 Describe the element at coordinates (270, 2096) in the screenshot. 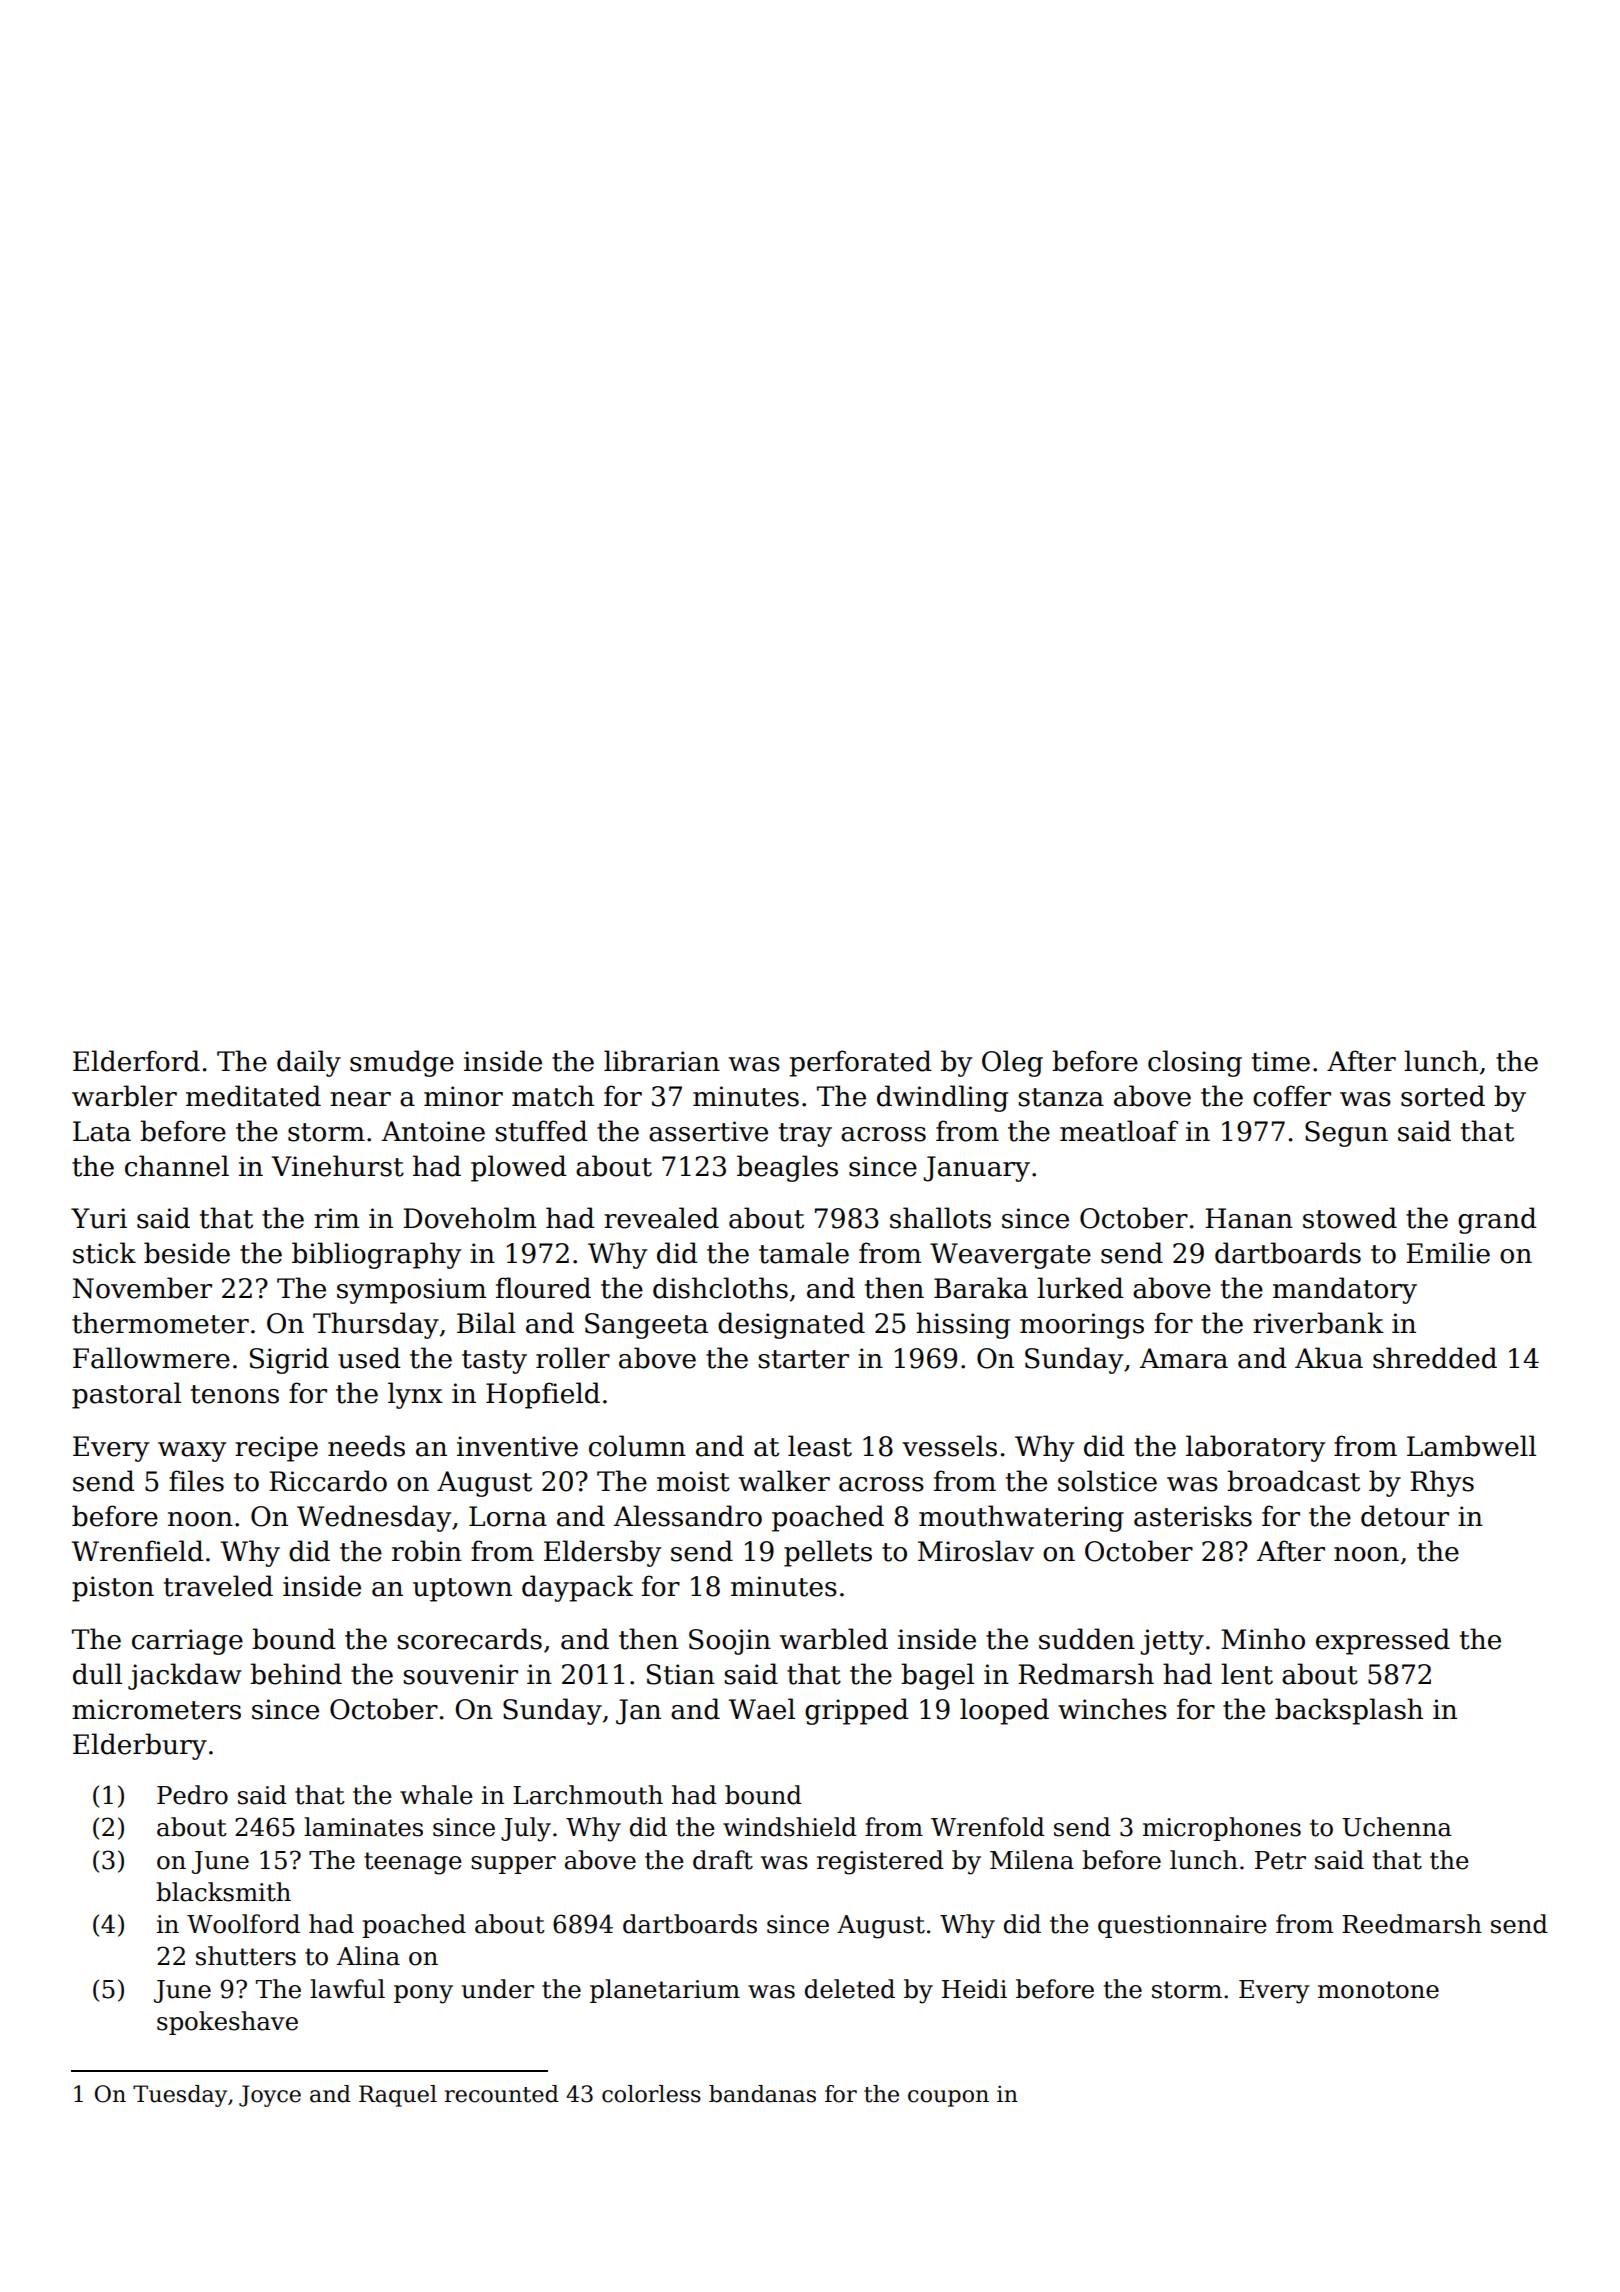

I see `Joyce` at that location.
